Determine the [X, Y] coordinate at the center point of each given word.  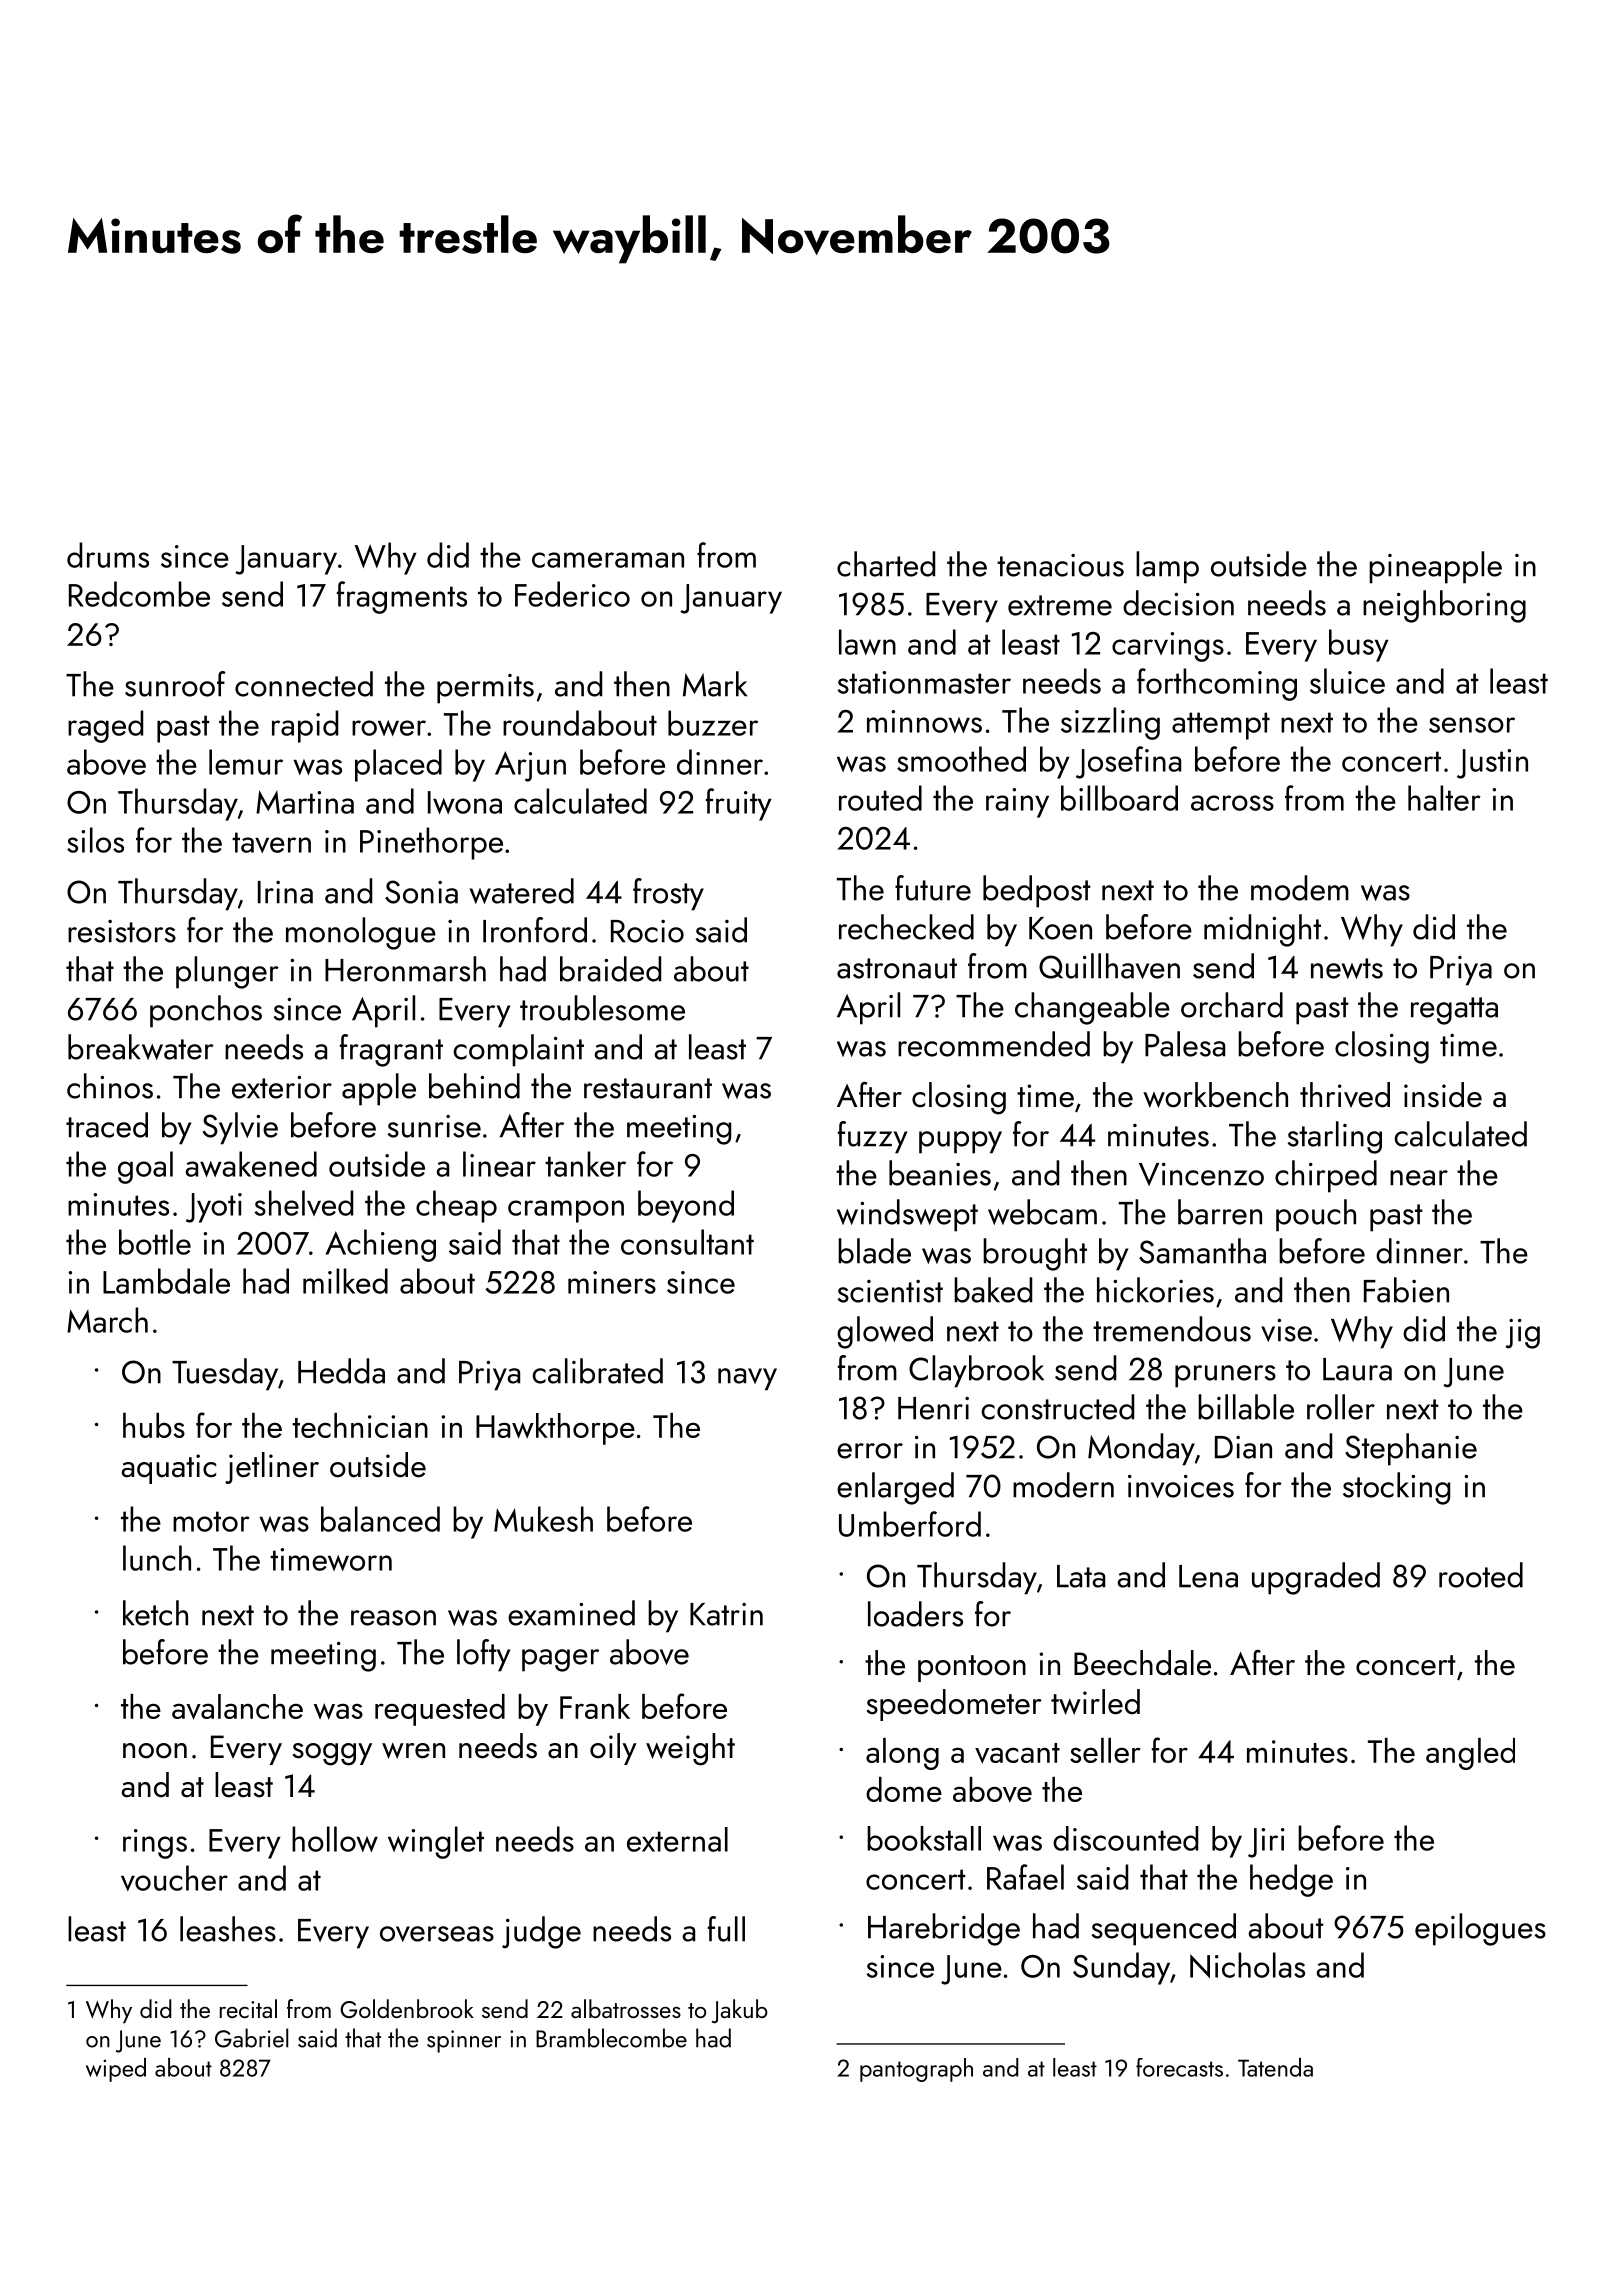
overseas [437, 1934]
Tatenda [1275, 2067]
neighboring [1444, 606]
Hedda [341, 1371]
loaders [915, 1614]
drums [108, 555]
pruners [1225, 1376]
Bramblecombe [611, 2038]
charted [886, 564]
